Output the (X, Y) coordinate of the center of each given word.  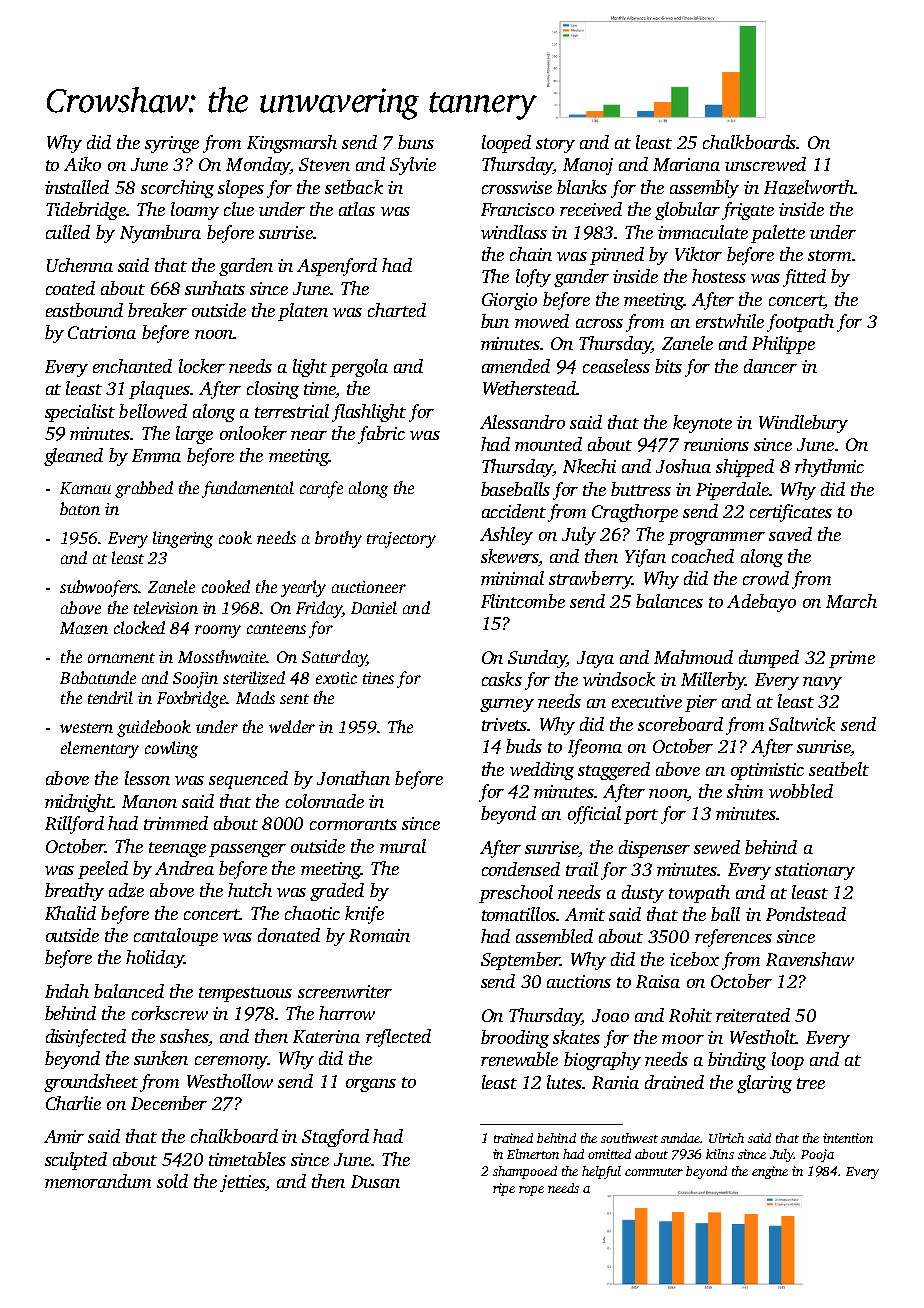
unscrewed (765, 164)
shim (745, 791)
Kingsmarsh (292, 144)
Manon (149, 801)
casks (502, 679)
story (555, 145)
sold (172, 1181)
